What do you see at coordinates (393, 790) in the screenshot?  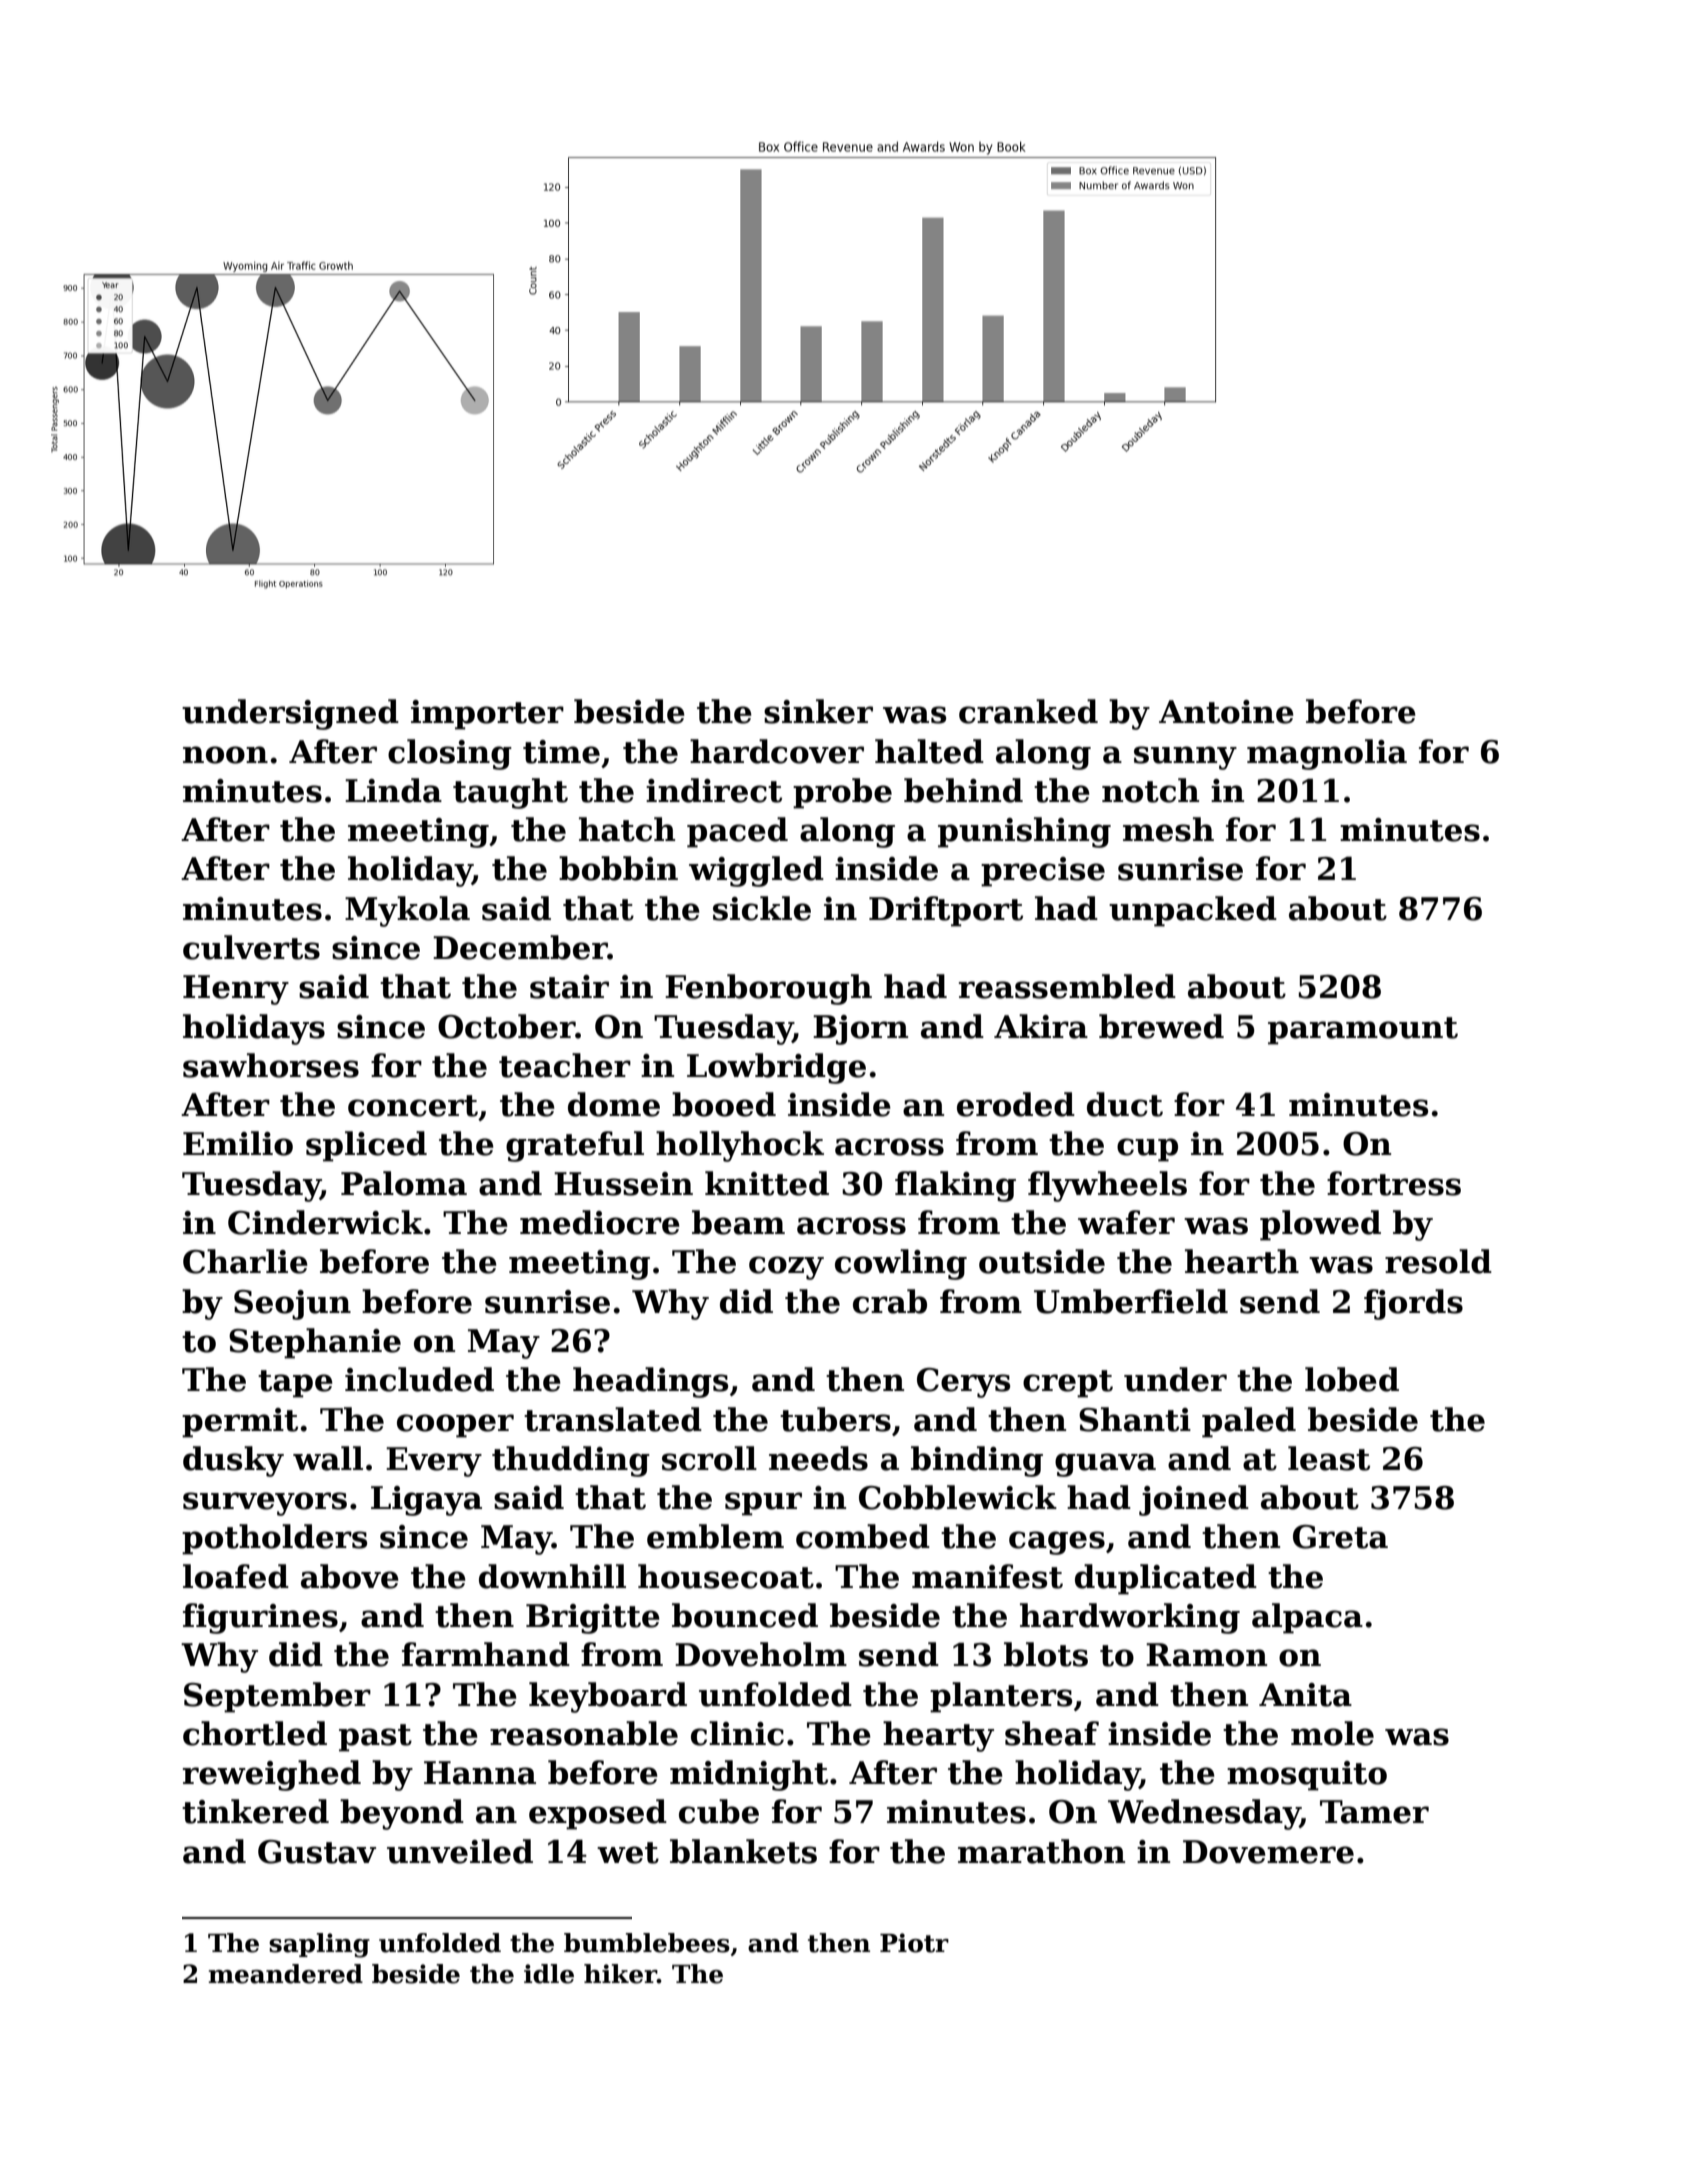 I see `Linda` at bounding box center [393, 790].
